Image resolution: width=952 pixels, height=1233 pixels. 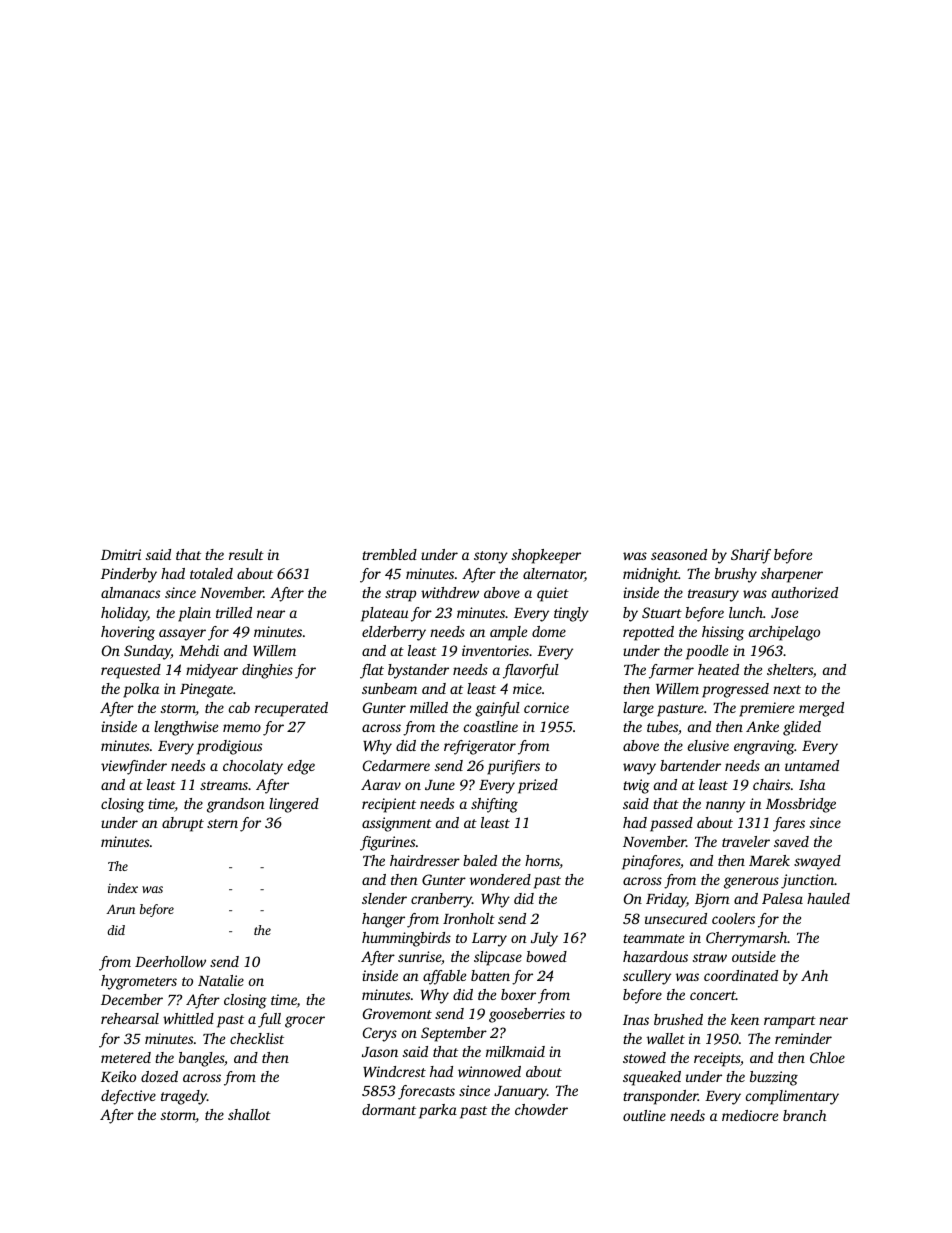 I want to click on Mossbridge, so click(x=801, y=805).
